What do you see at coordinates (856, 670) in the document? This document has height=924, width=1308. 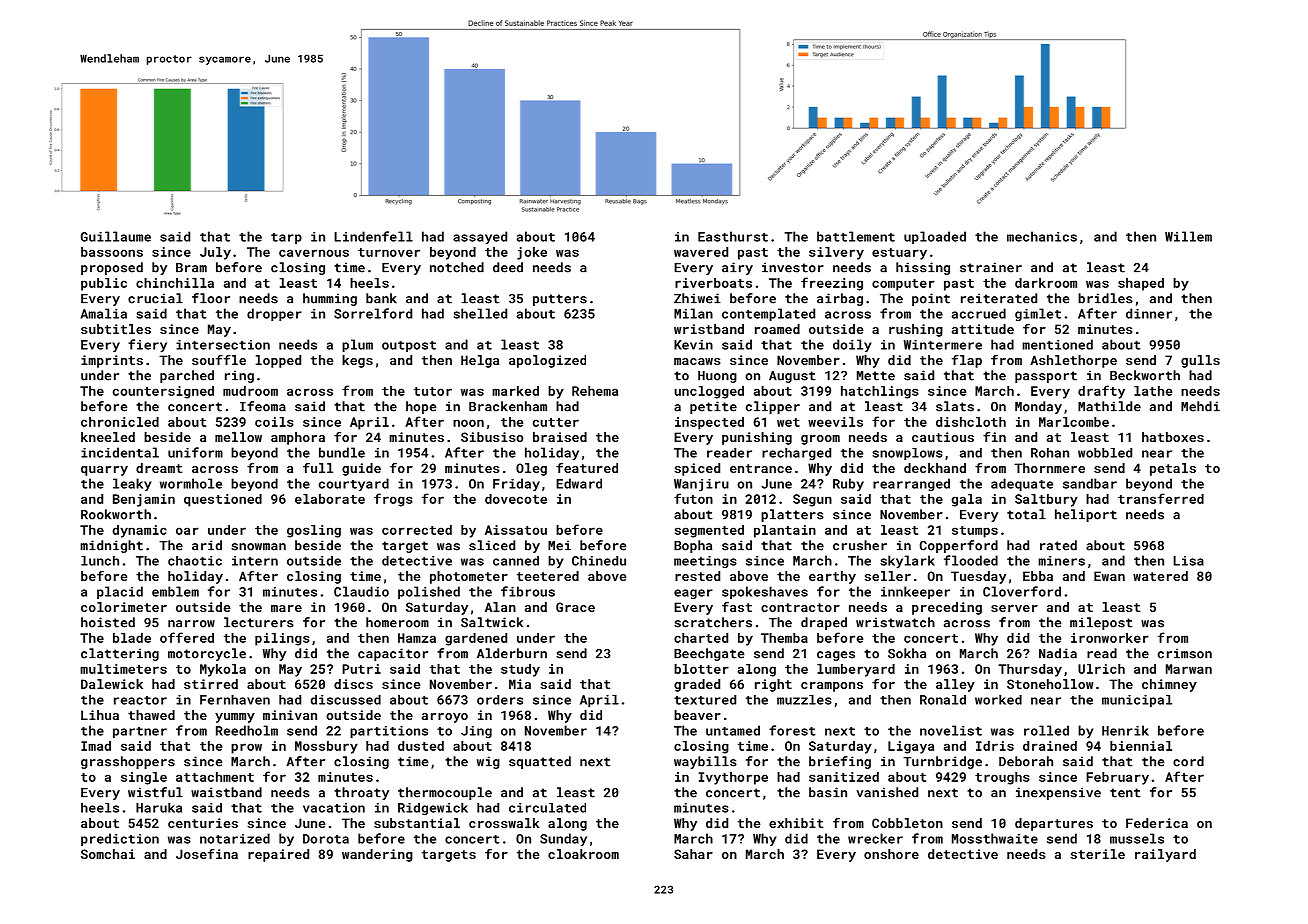 I see `lumberyard` at bounding box center [856, 670].
